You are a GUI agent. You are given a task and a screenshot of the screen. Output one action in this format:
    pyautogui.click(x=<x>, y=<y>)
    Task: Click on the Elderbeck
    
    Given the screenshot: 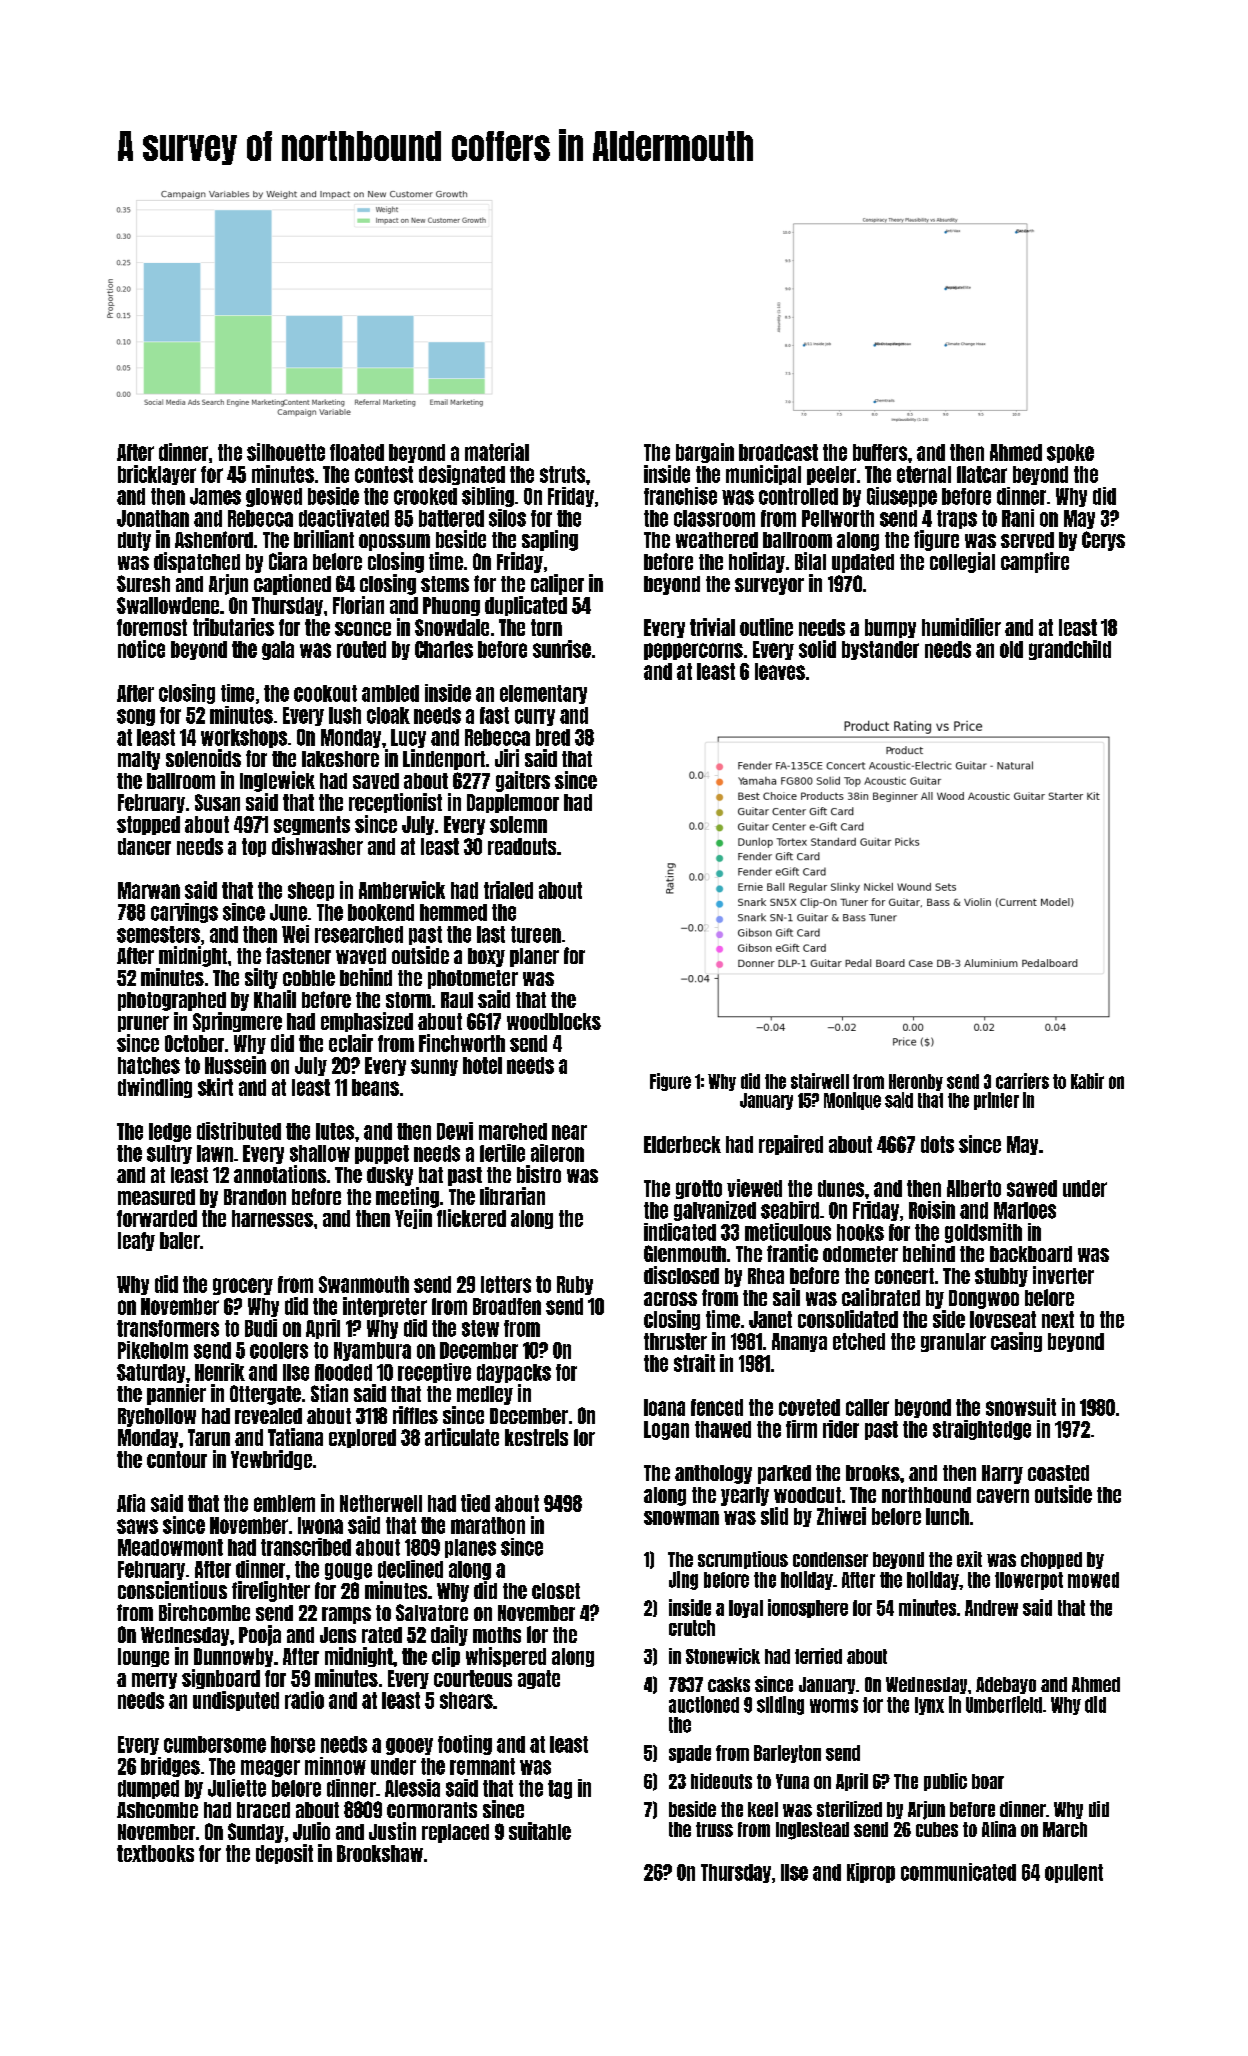 What is the action you would take?
    pyautogui.click(x=682, y=1144)
